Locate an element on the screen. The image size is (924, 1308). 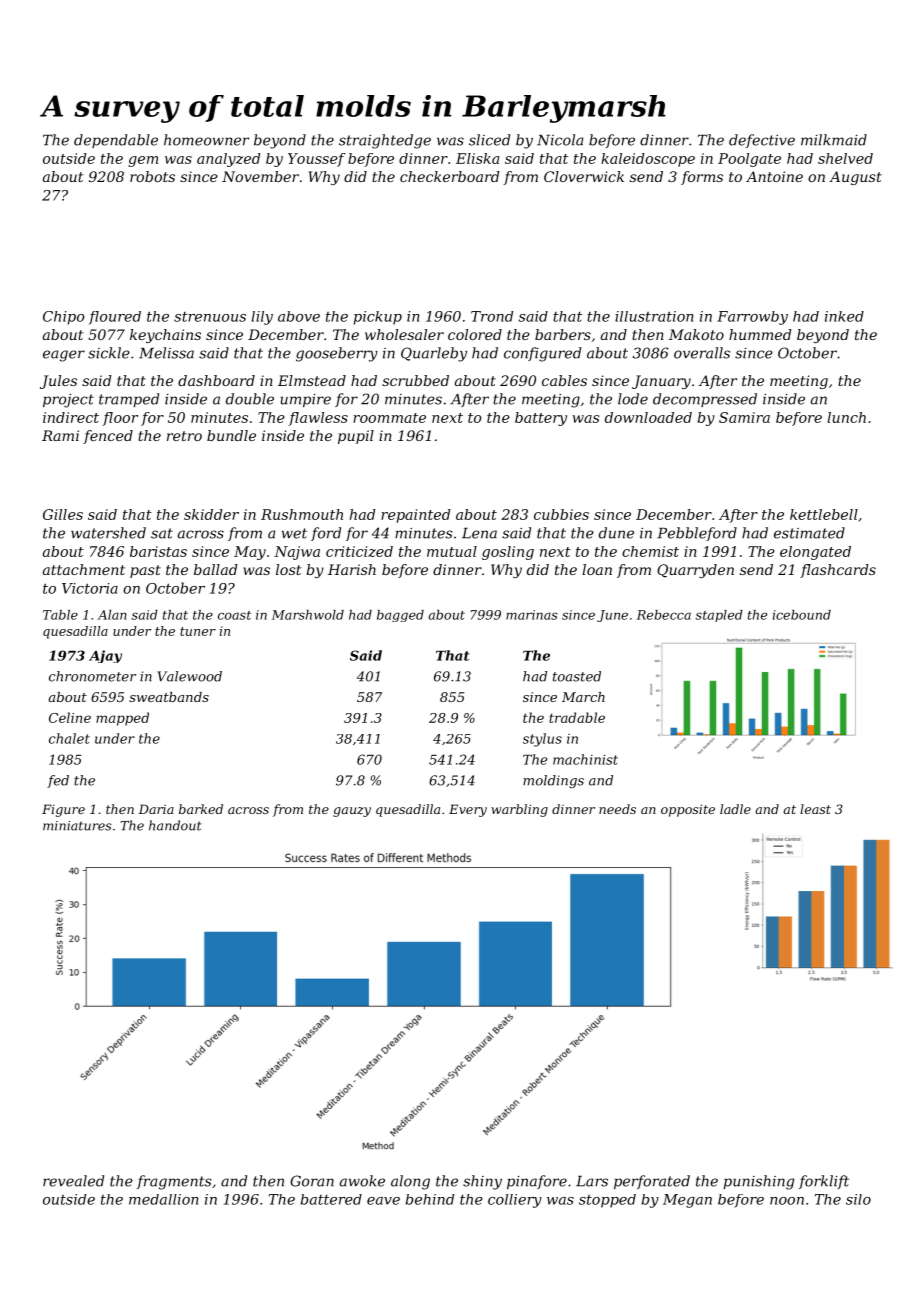
least is located at coordinates (815, 809).
